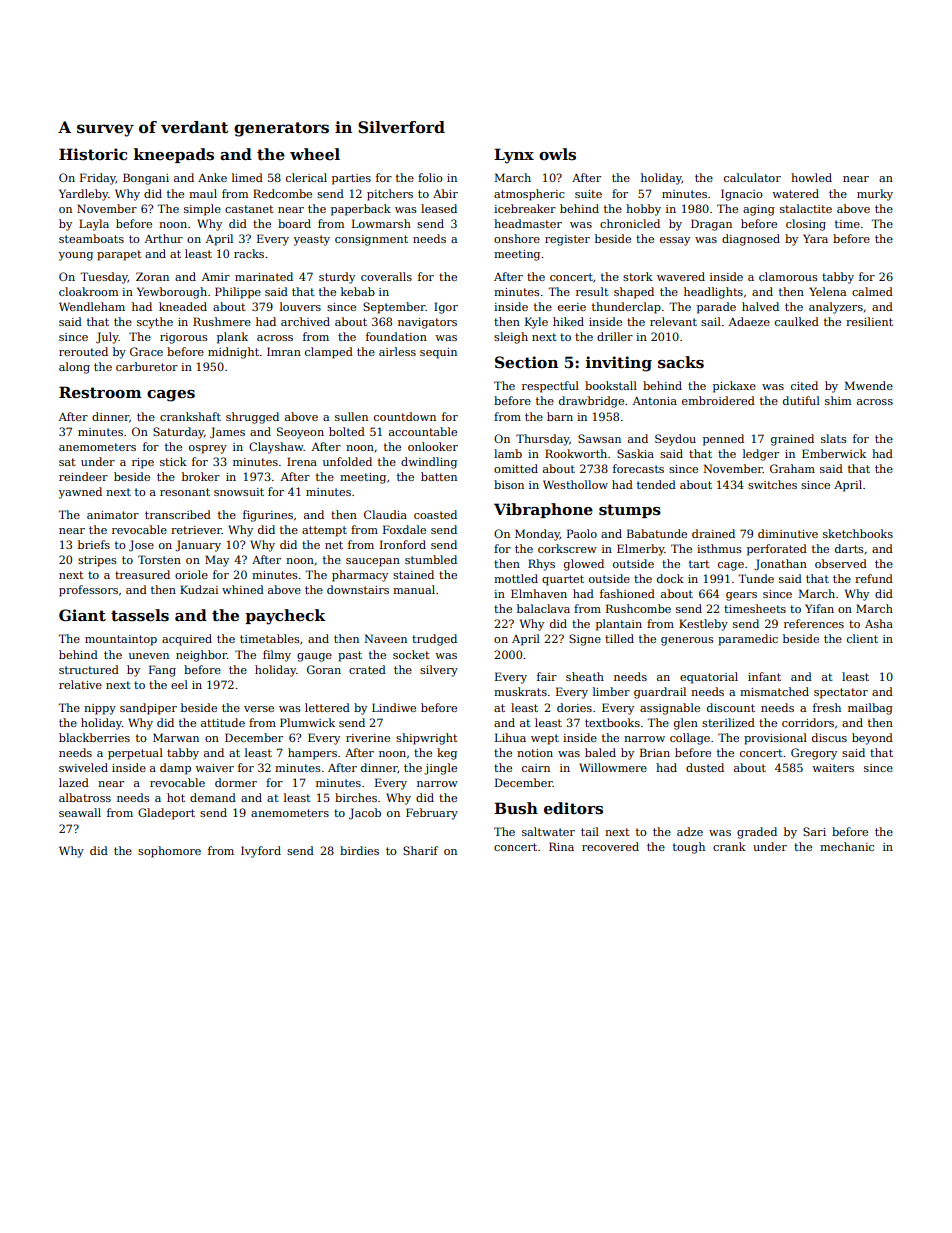 This page has height=1233, width=952. What do you see at coordinates (711, 321) in the page?
I see `sail` at bounding box center [711, 321].
